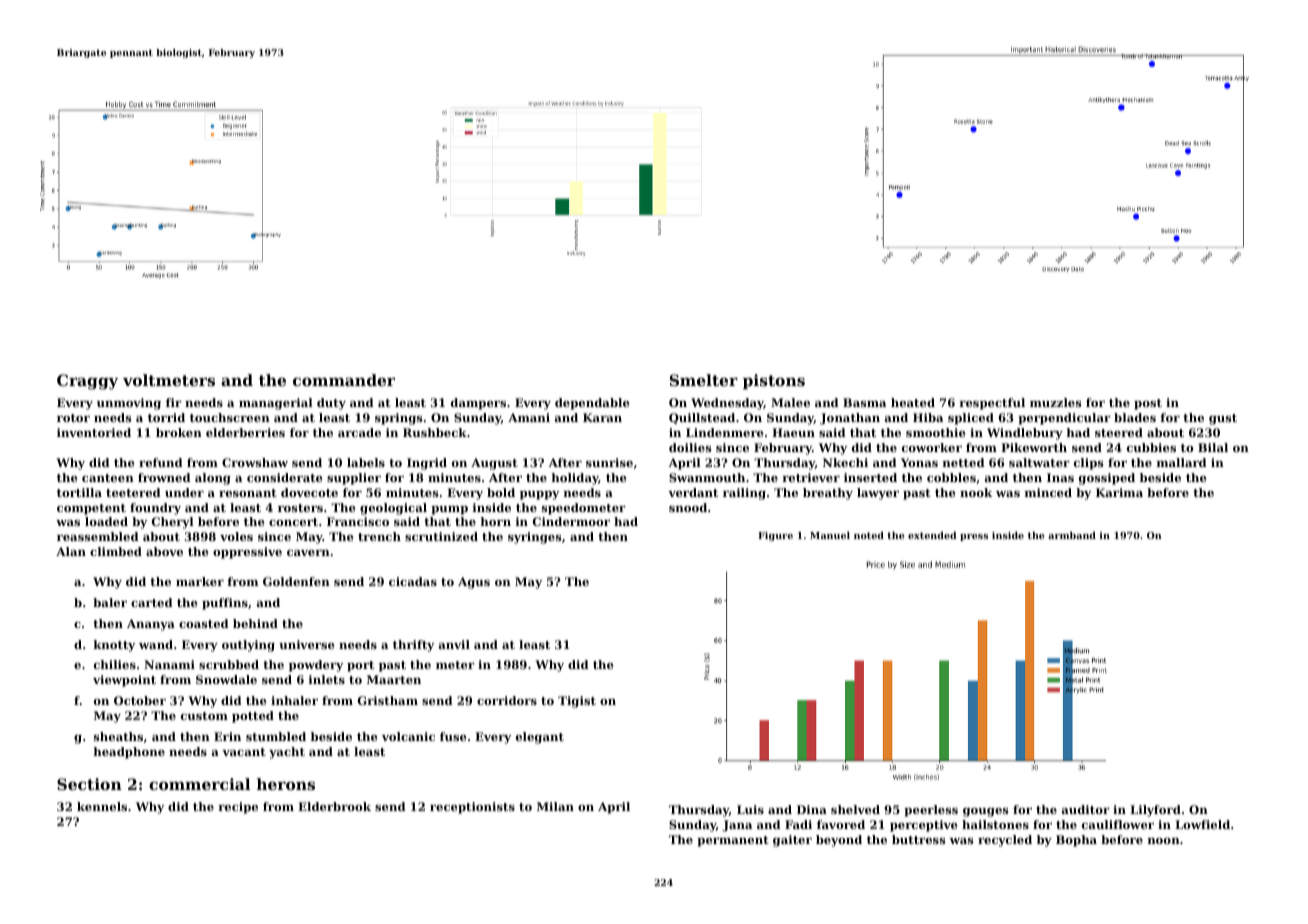 This screenshot has width=1308, height=924. Describe the element at coordinates (1148, 404) in the screenshot. I see `post` at that location.
